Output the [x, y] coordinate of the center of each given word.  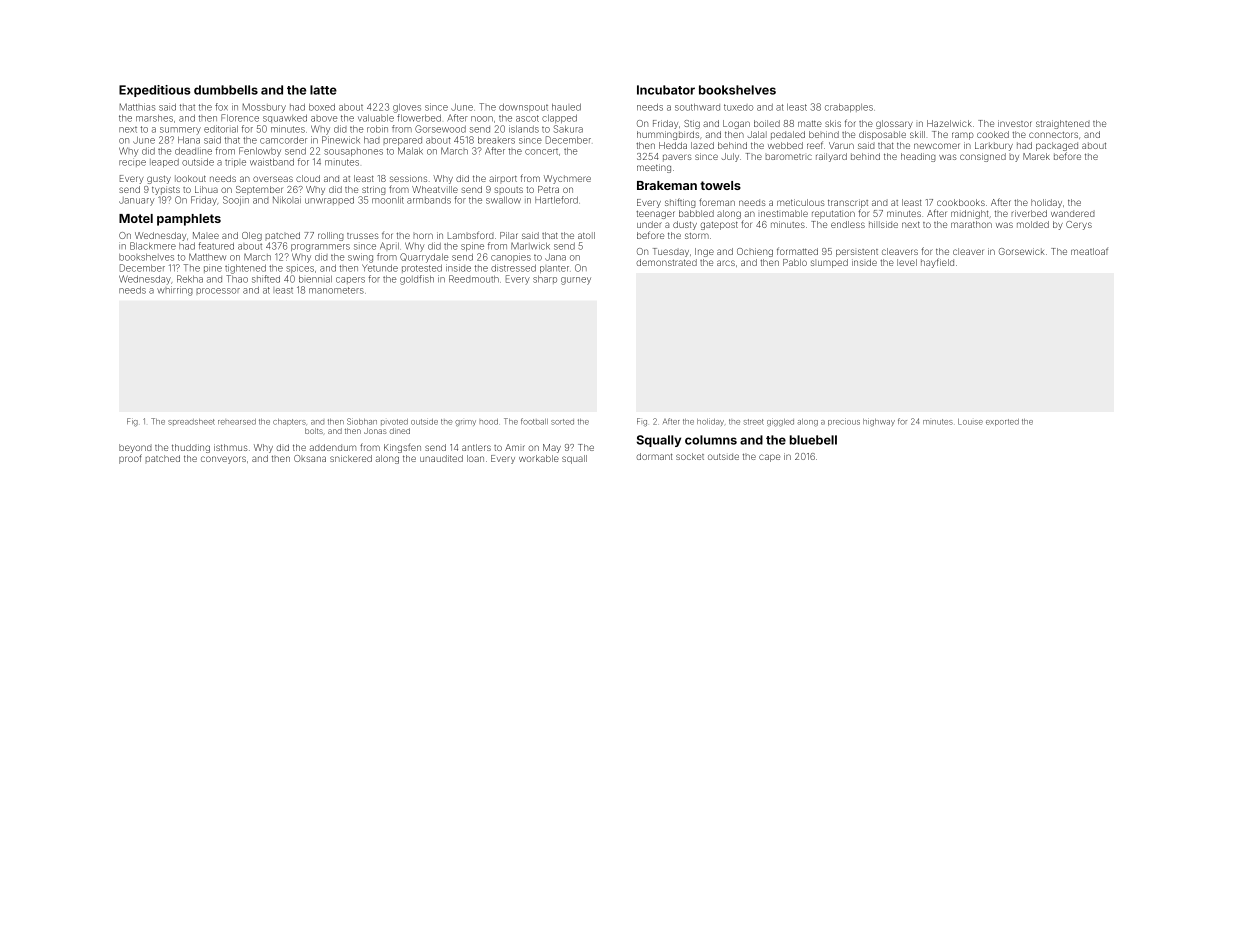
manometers [336, 290]
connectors [1053, 135]
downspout [523, 107]
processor [218, 291]
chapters [289, 422]
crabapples [849, 108]
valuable [376, 118]
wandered [1073, 213]
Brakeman [667, 185]
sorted [562, 422]
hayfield [937, 263]
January [136, 201]
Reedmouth [474, 279]
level [907, 262]
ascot [527, 118]
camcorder [283, 140]
